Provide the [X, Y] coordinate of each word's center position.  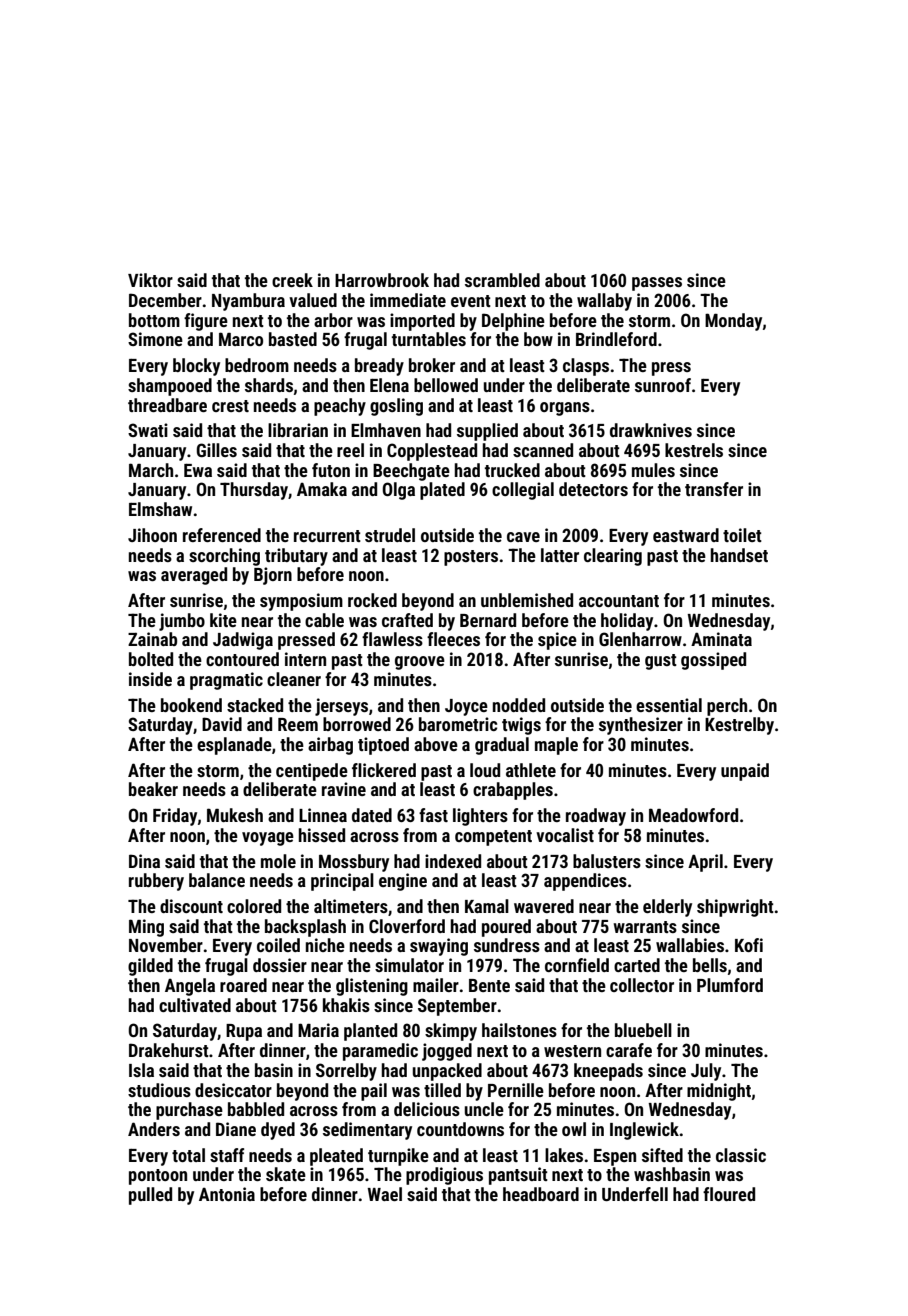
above [436, 744]
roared [243, 985]
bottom [154, 320]
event [471, 301]
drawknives [651, 430]
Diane [236, 1129]
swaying [439, 947]
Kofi [749, 945]
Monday [733, 322]
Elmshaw [160, 509]
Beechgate [411, 472]
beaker [153, 789]
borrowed [357, 724]
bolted [151, 659]
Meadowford [693, 815]
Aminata [721, 639]
